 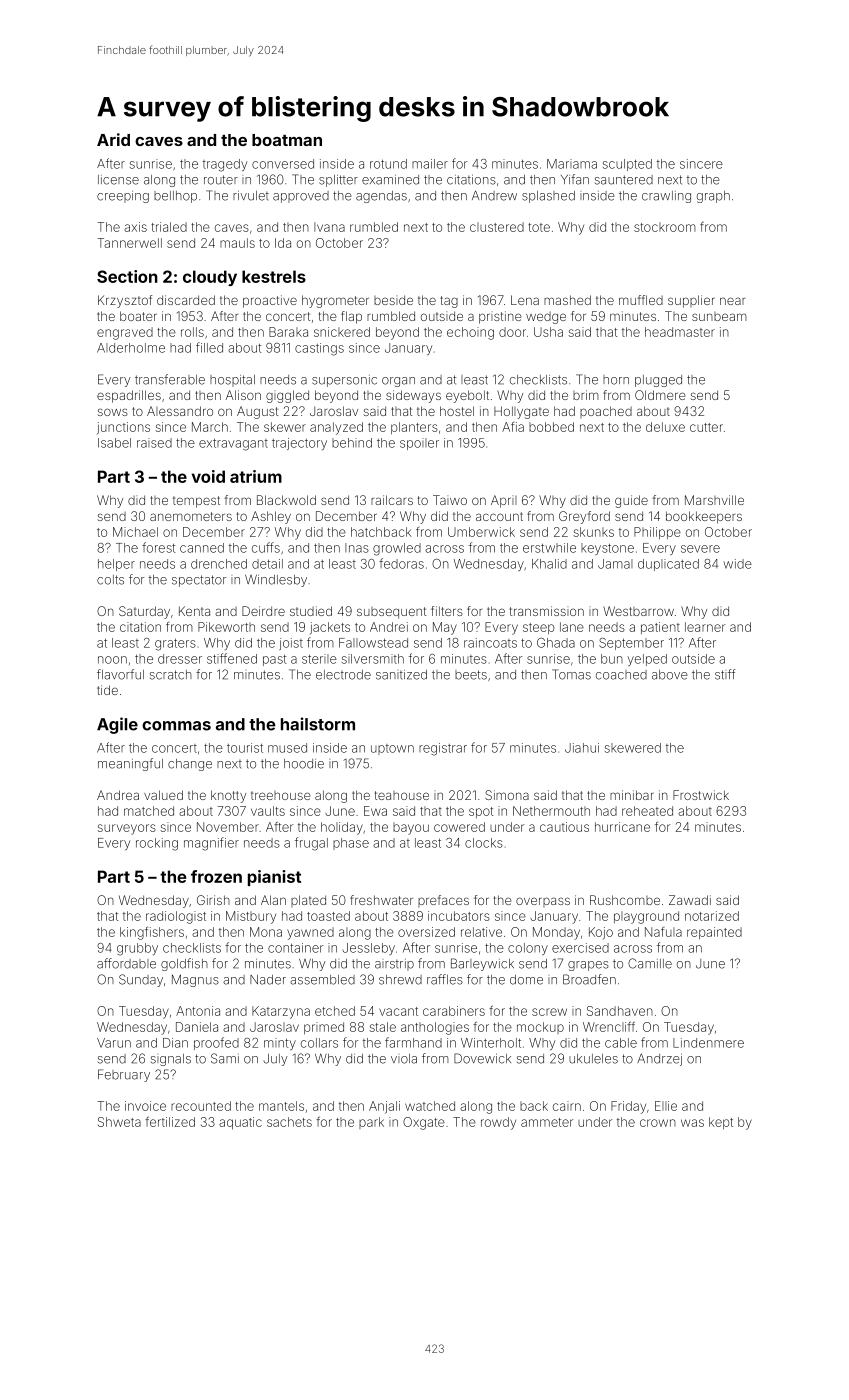 What do you see at coordinates (240, 1123) in the screenshot?
I see `aquatic` at bounding box center [240, 1123].
